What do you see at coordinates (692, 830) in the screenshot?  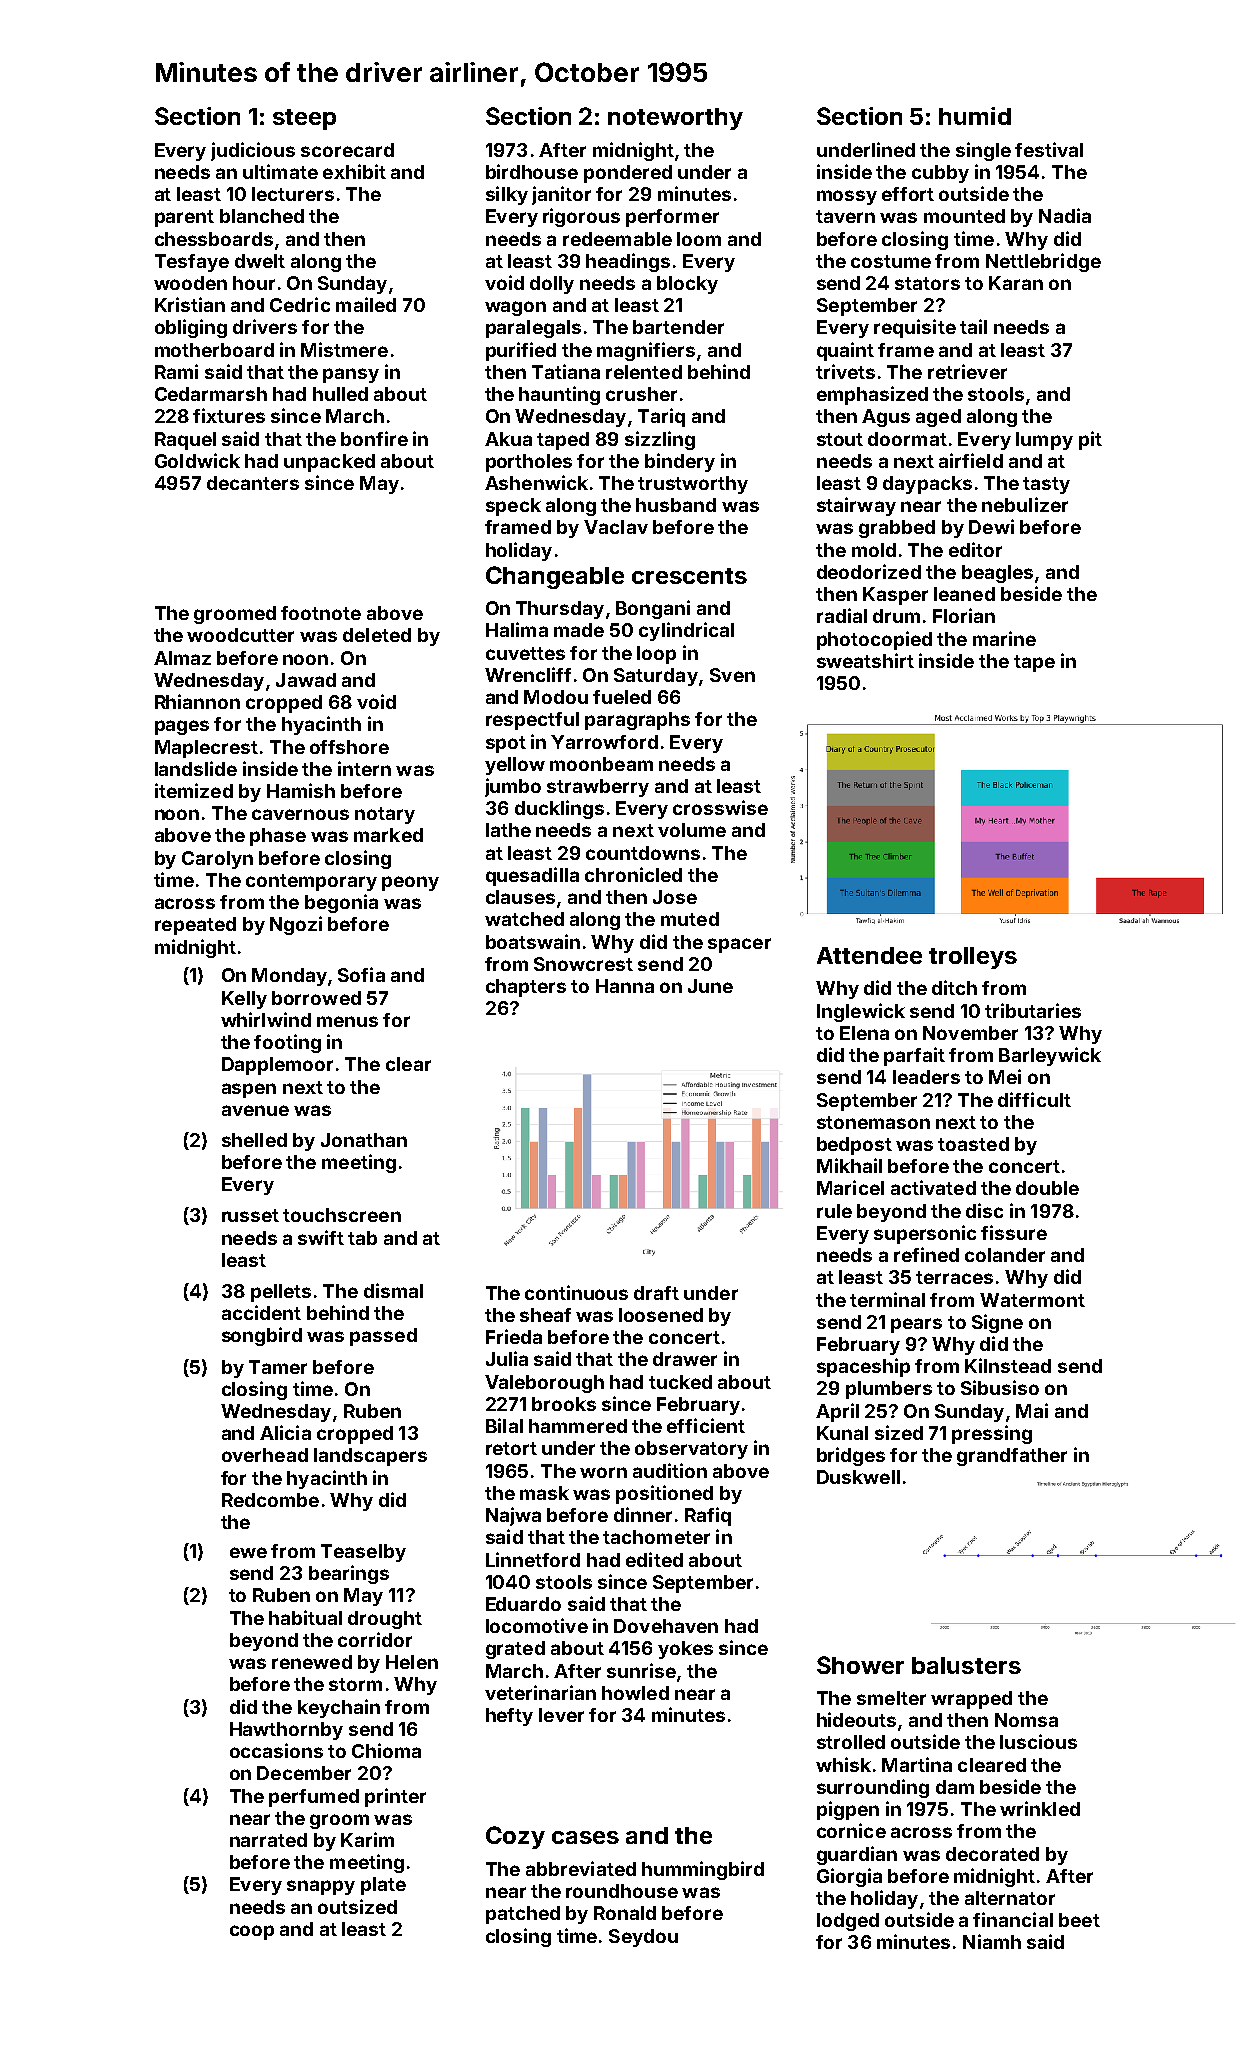 I see `volume` at bounding box center [692, 830].
